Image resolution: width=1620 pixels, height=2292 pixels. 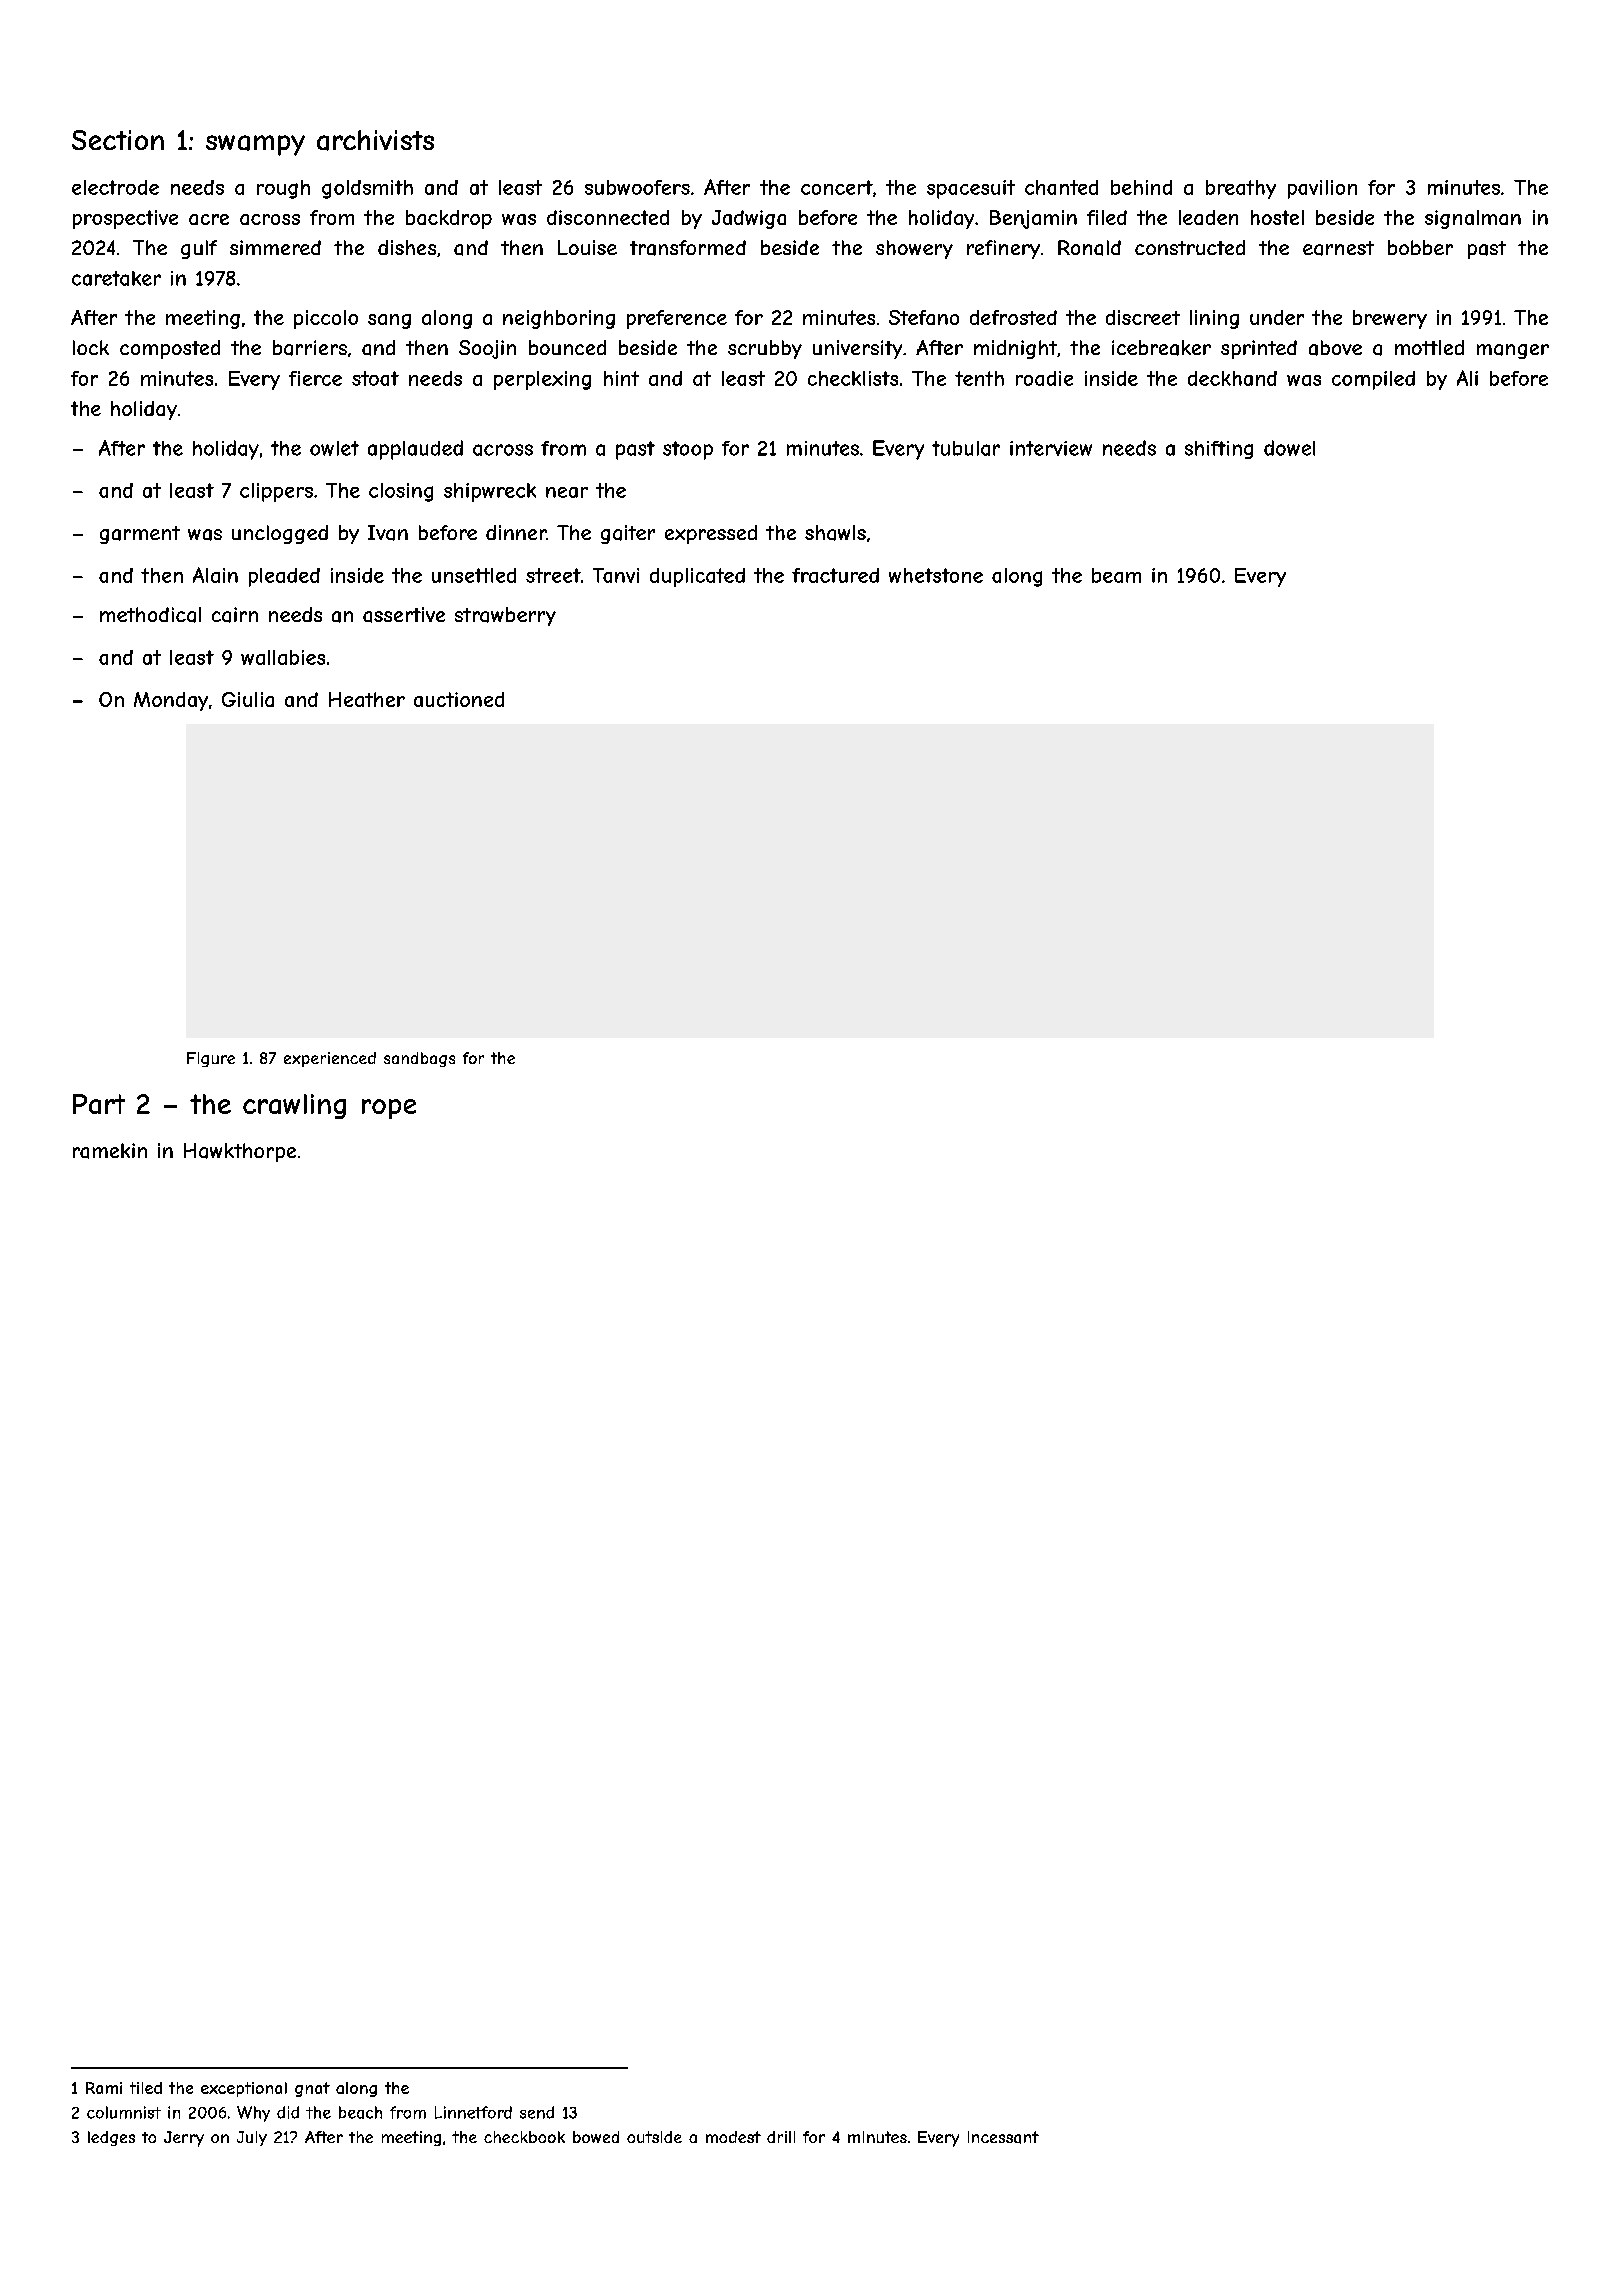 I want to click on Louise, so click(x=587, y=247).
